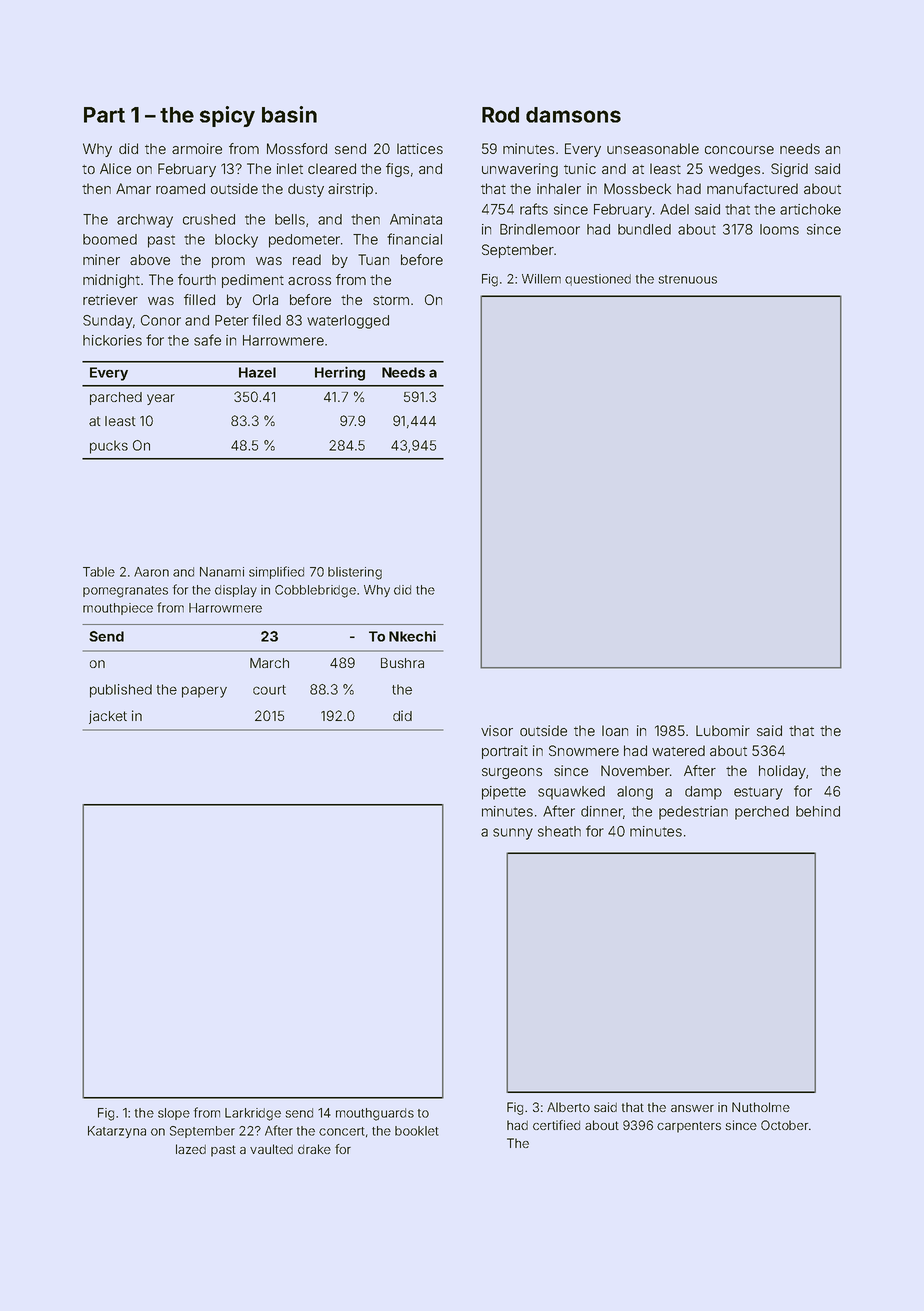 The image size is (924, 1311). What do you see at coordinates (222, 572) in the screenshot?
I see `Nanami` at bounding box center [222, 572].
